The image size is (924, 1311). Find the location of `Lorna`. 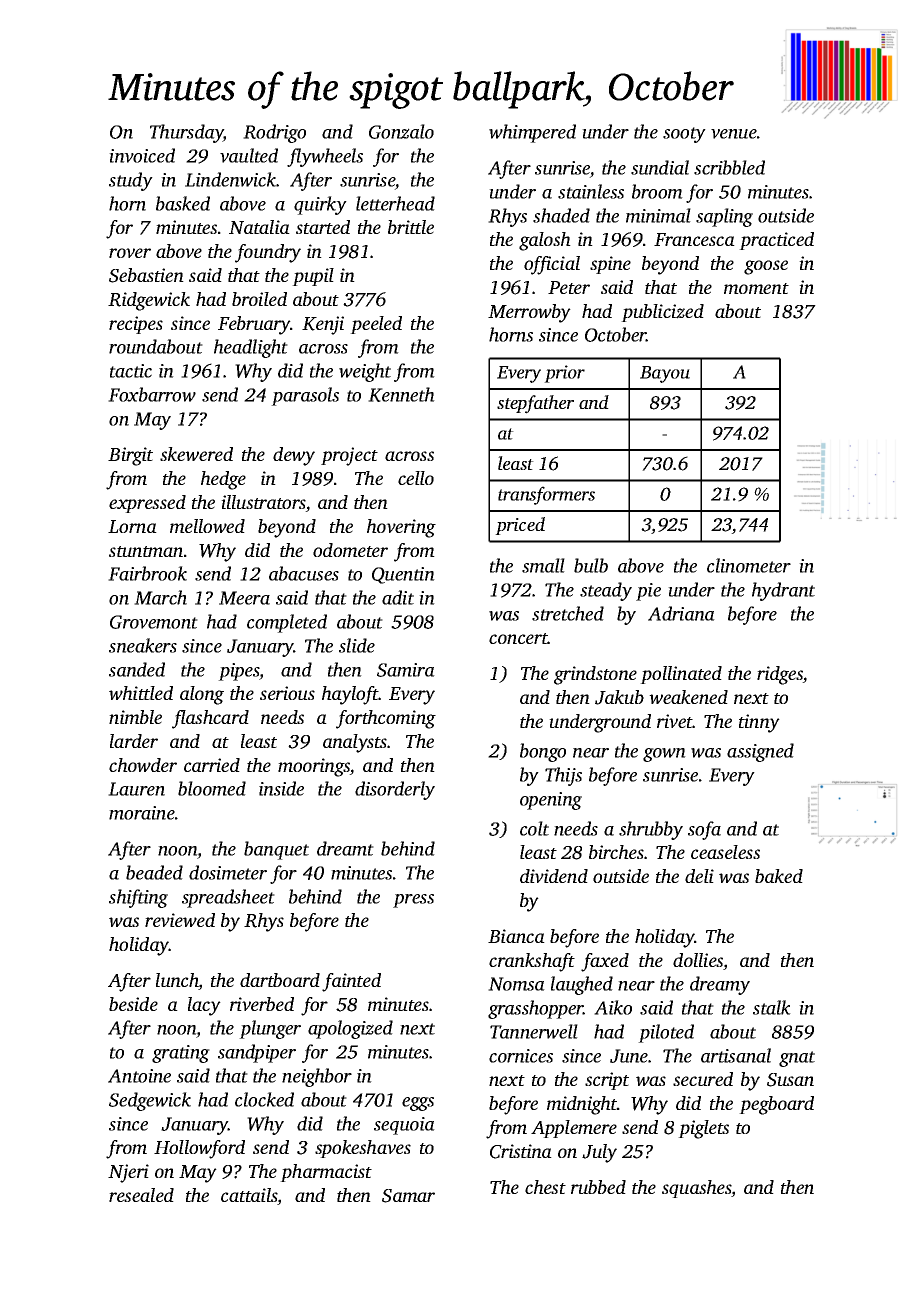

Lorna is located at coordinates (132, 526).
